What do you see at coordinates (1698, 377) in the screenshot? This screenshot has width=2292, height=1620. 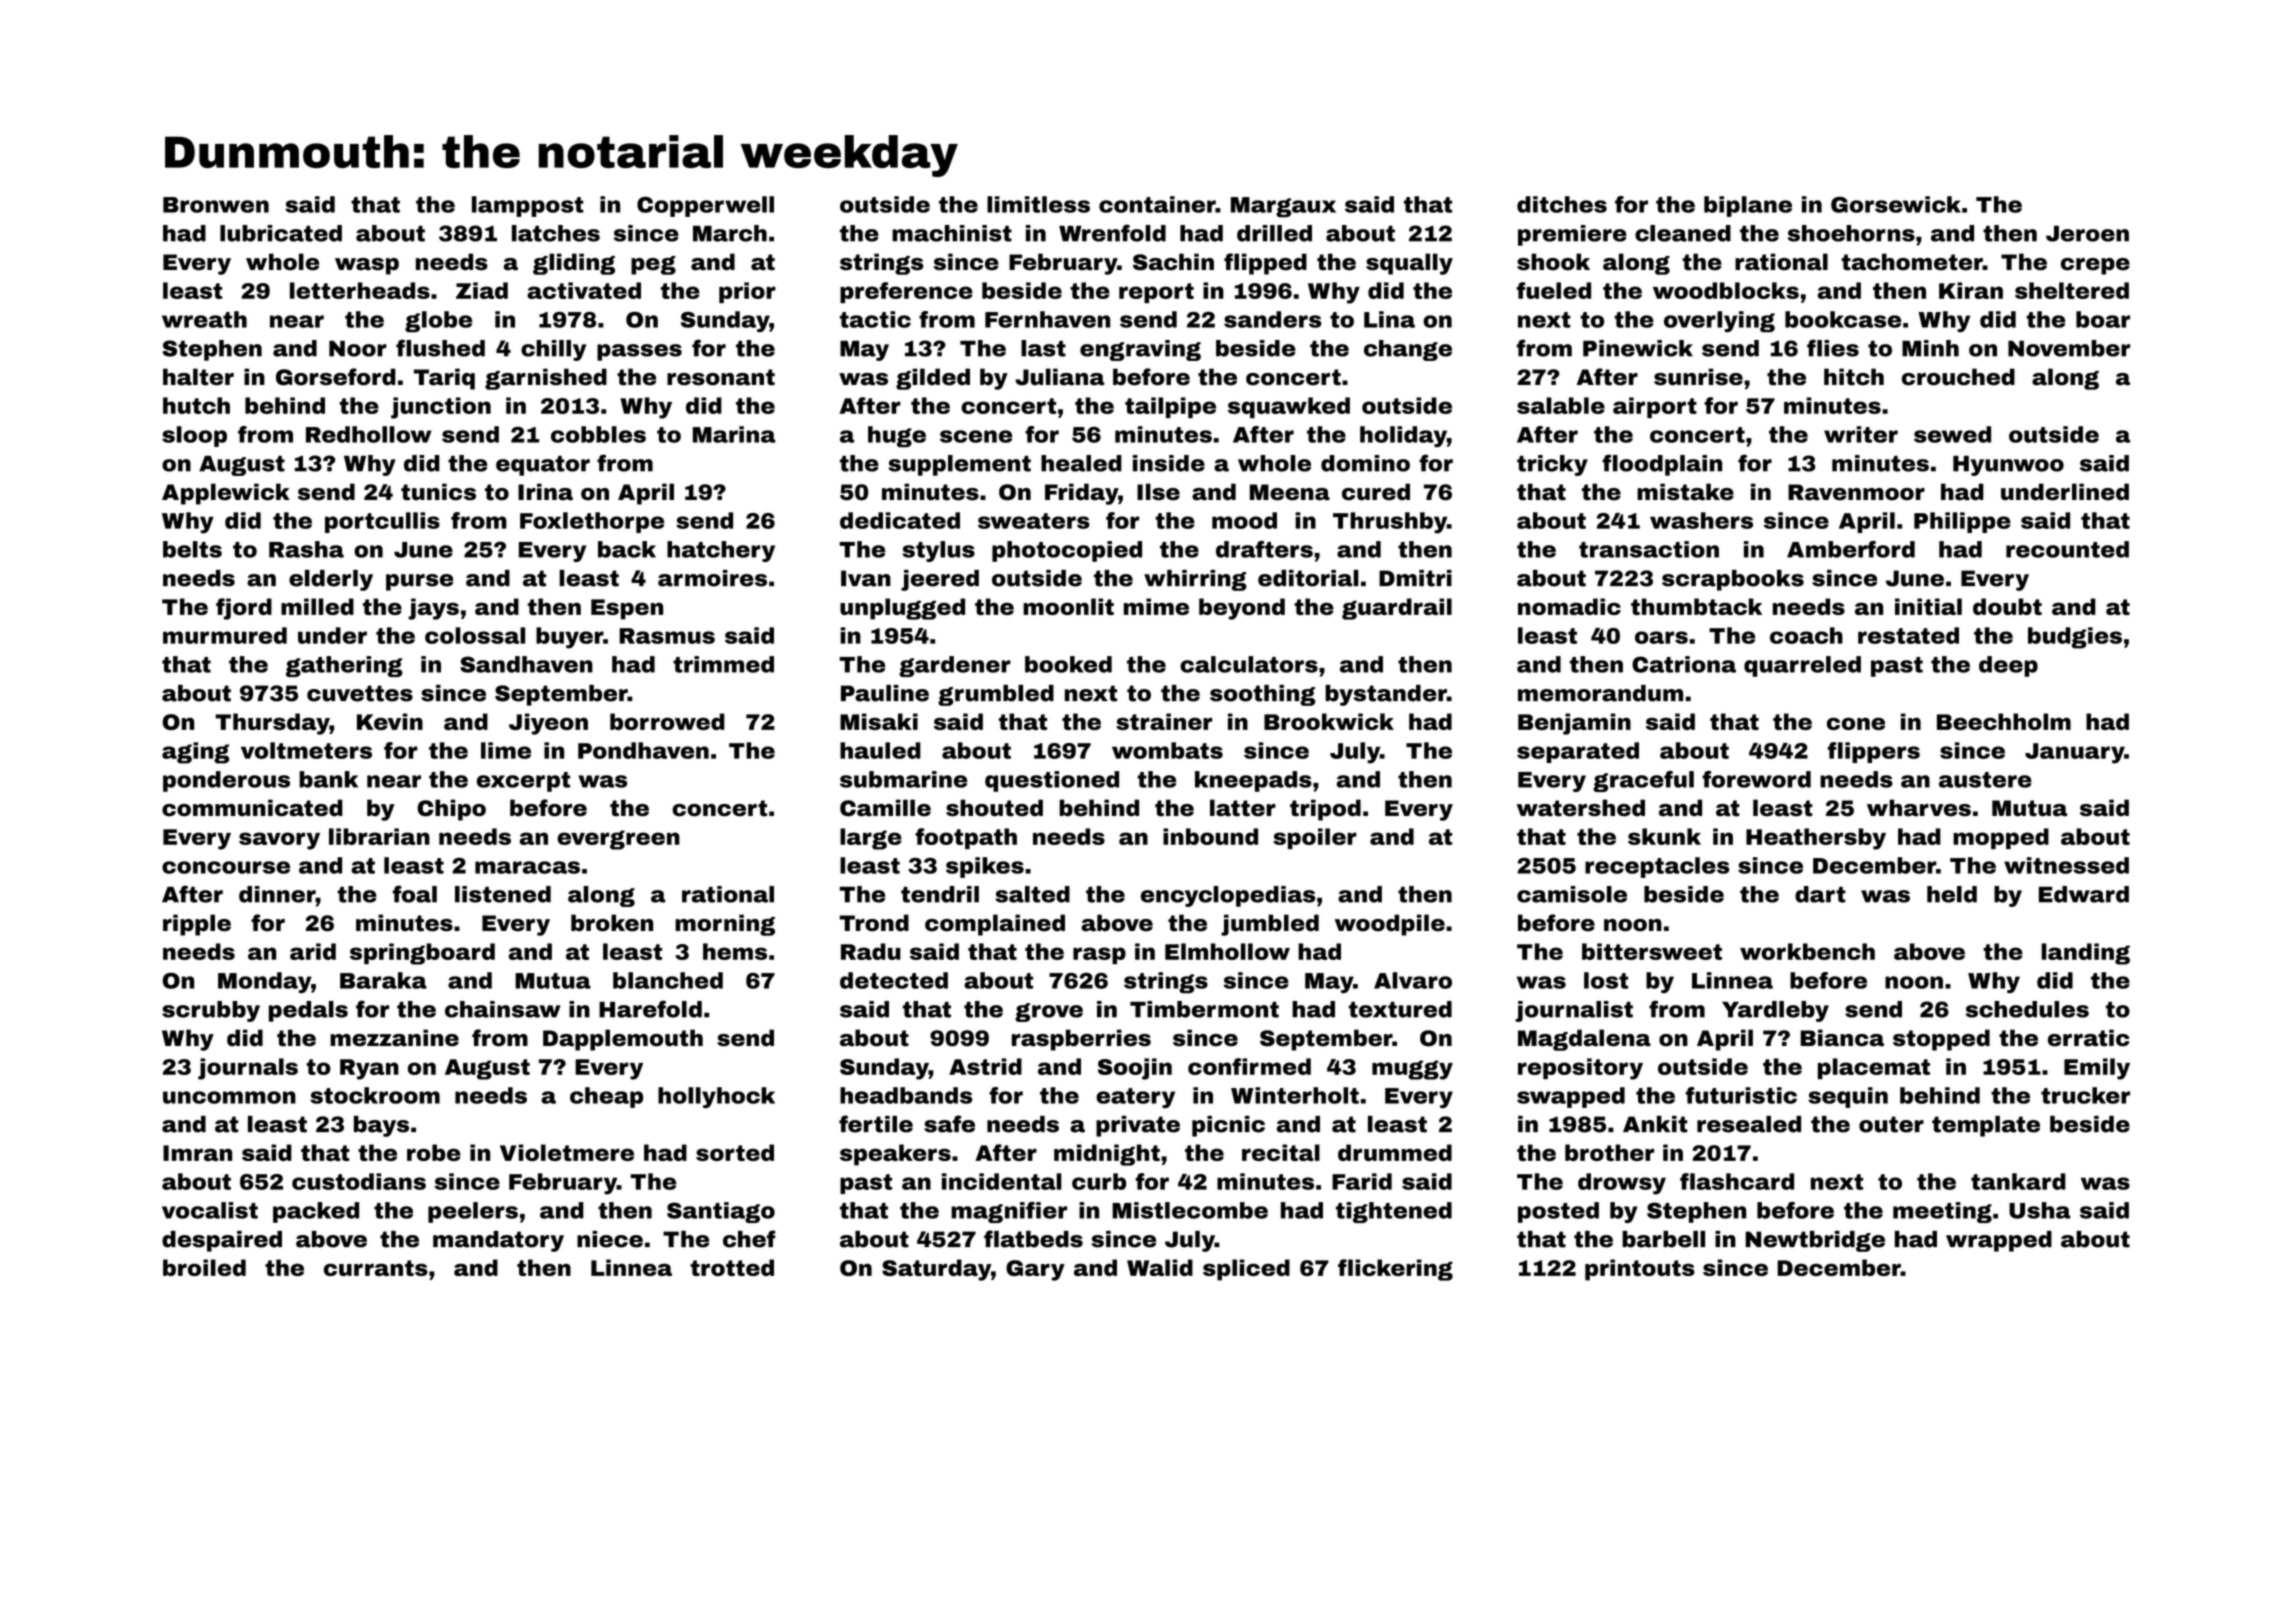 I see `sunrise` at bounding box center [1698, 377].
